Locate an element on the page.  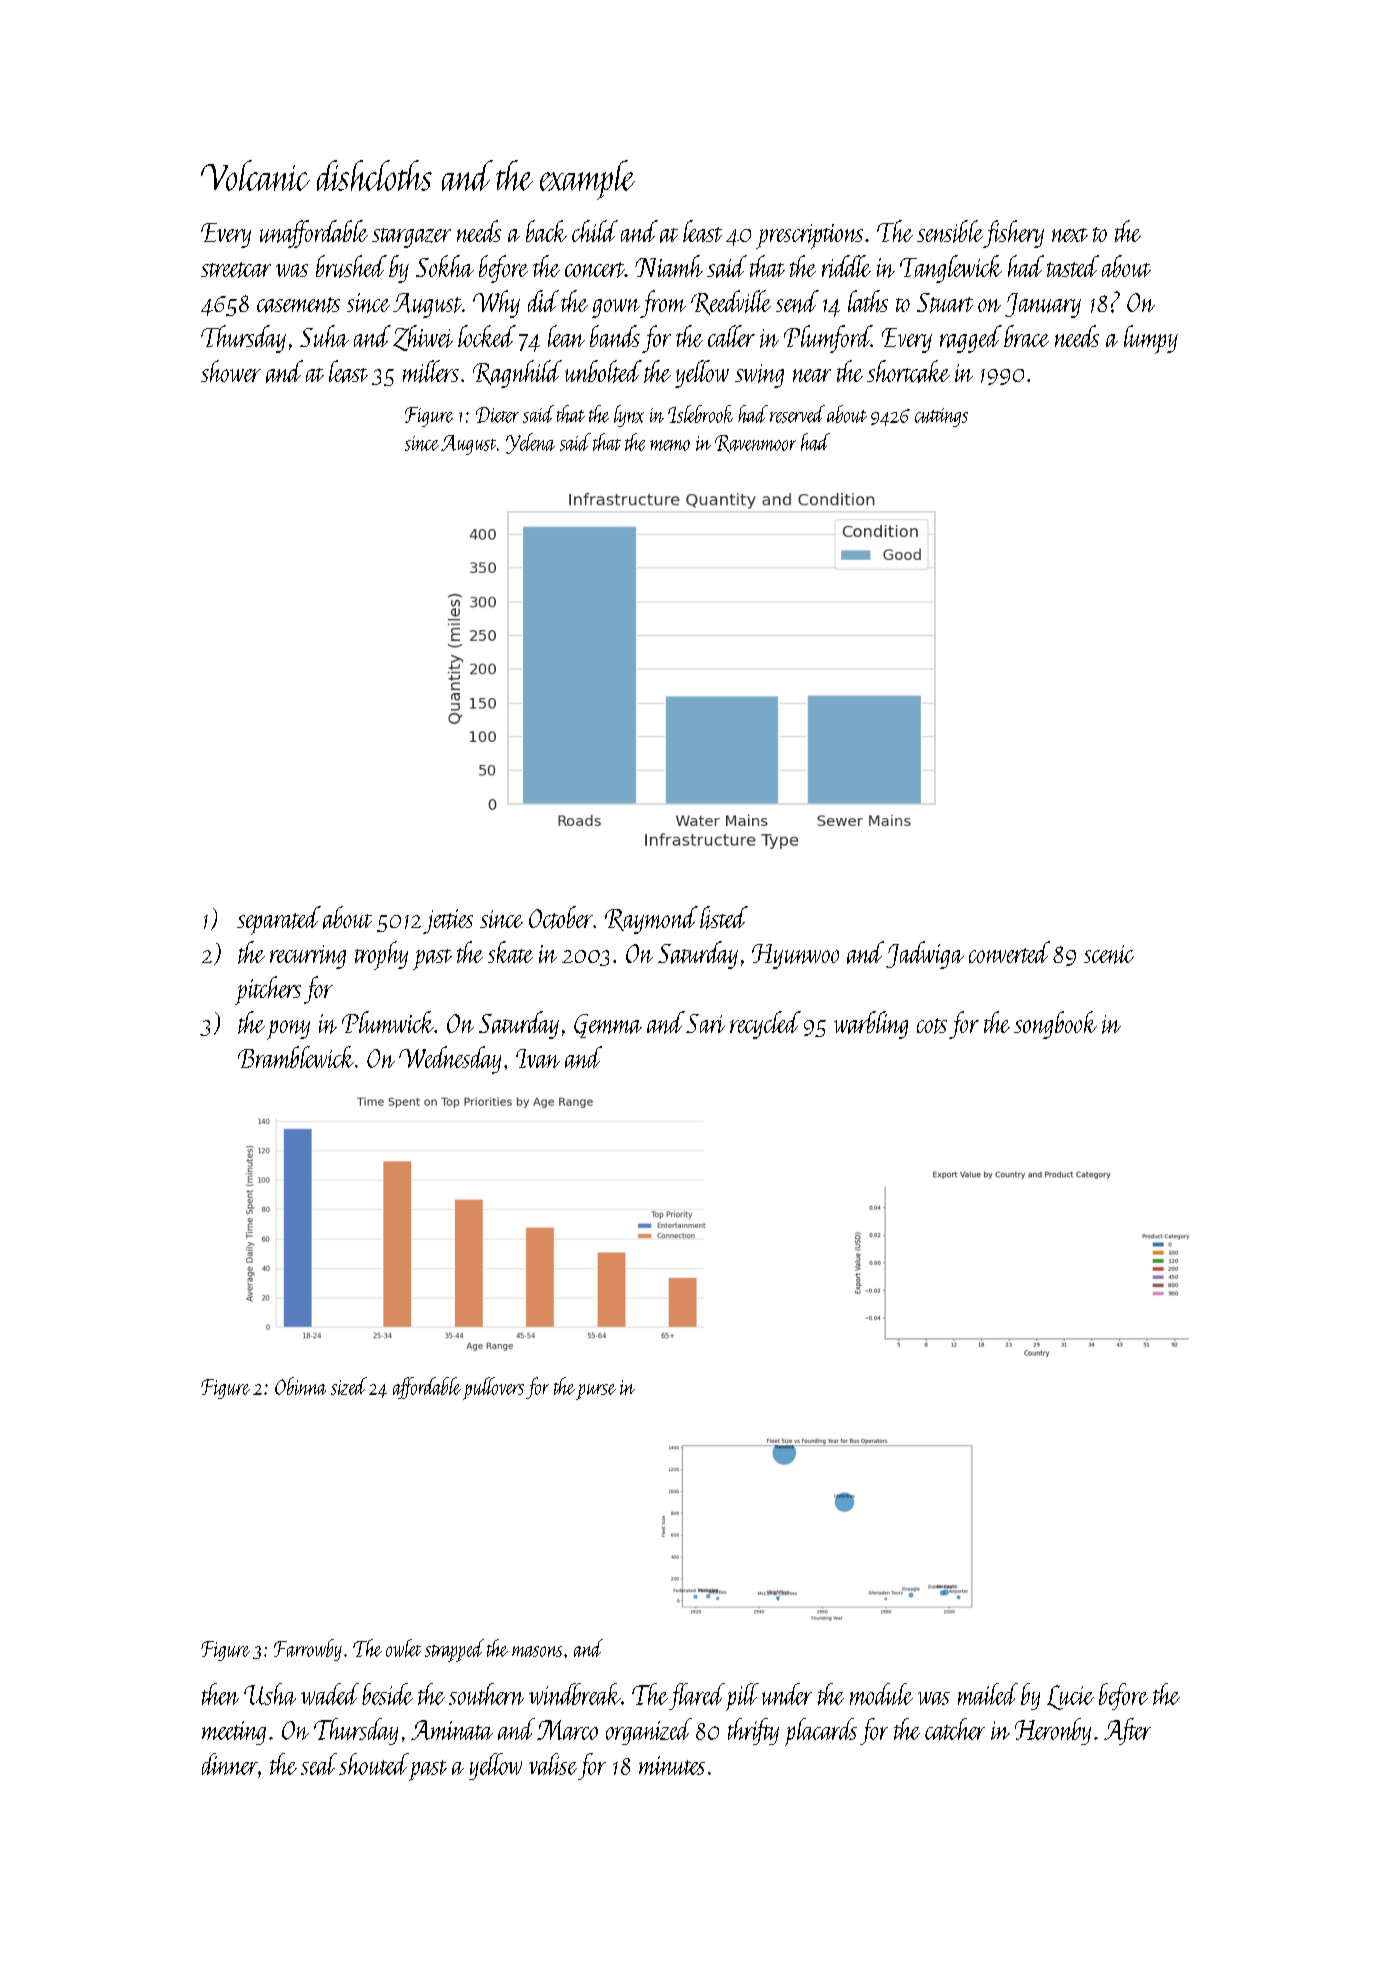
Aminata is located at coordinates (452, 1730).
